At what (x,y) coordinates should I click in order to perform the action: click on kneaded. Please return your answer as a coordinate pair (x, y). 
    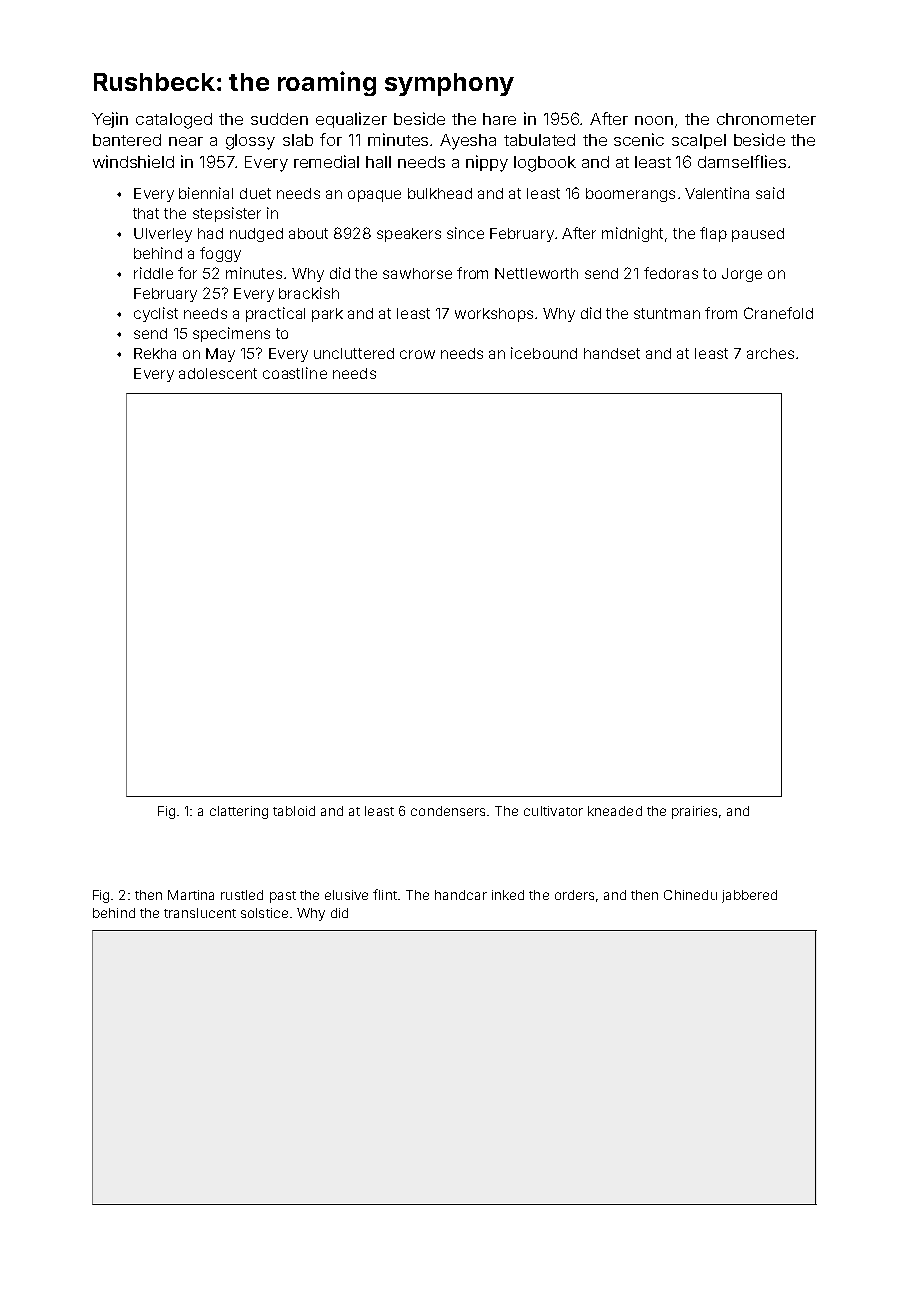
    Looking at the image, I should click on (615, 811).
